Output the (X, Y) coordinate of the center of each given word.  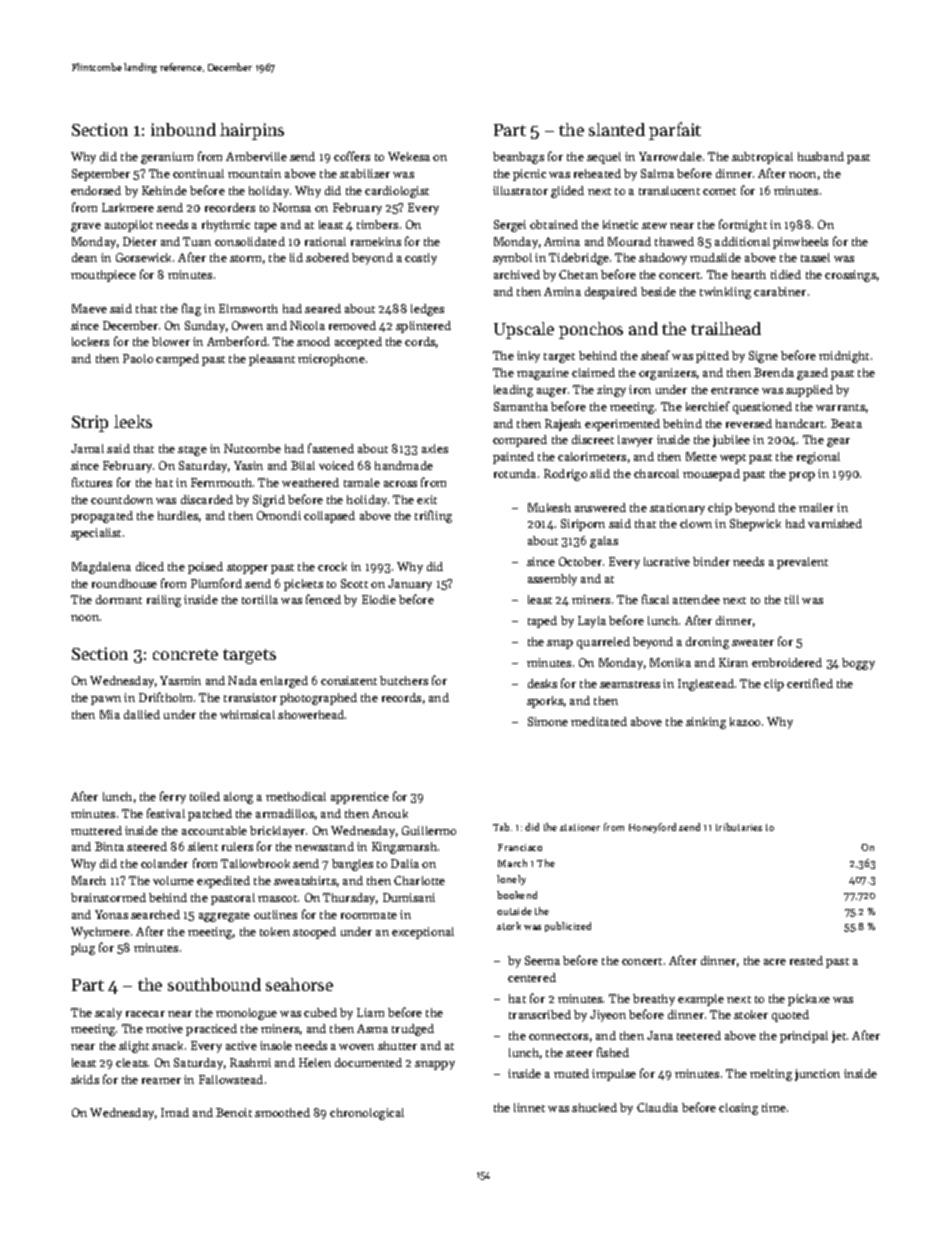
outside (514, 911)
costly (421, 259)
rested (806, 960)
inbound (183, 129)
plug (83, 949)
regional (818, 458)
